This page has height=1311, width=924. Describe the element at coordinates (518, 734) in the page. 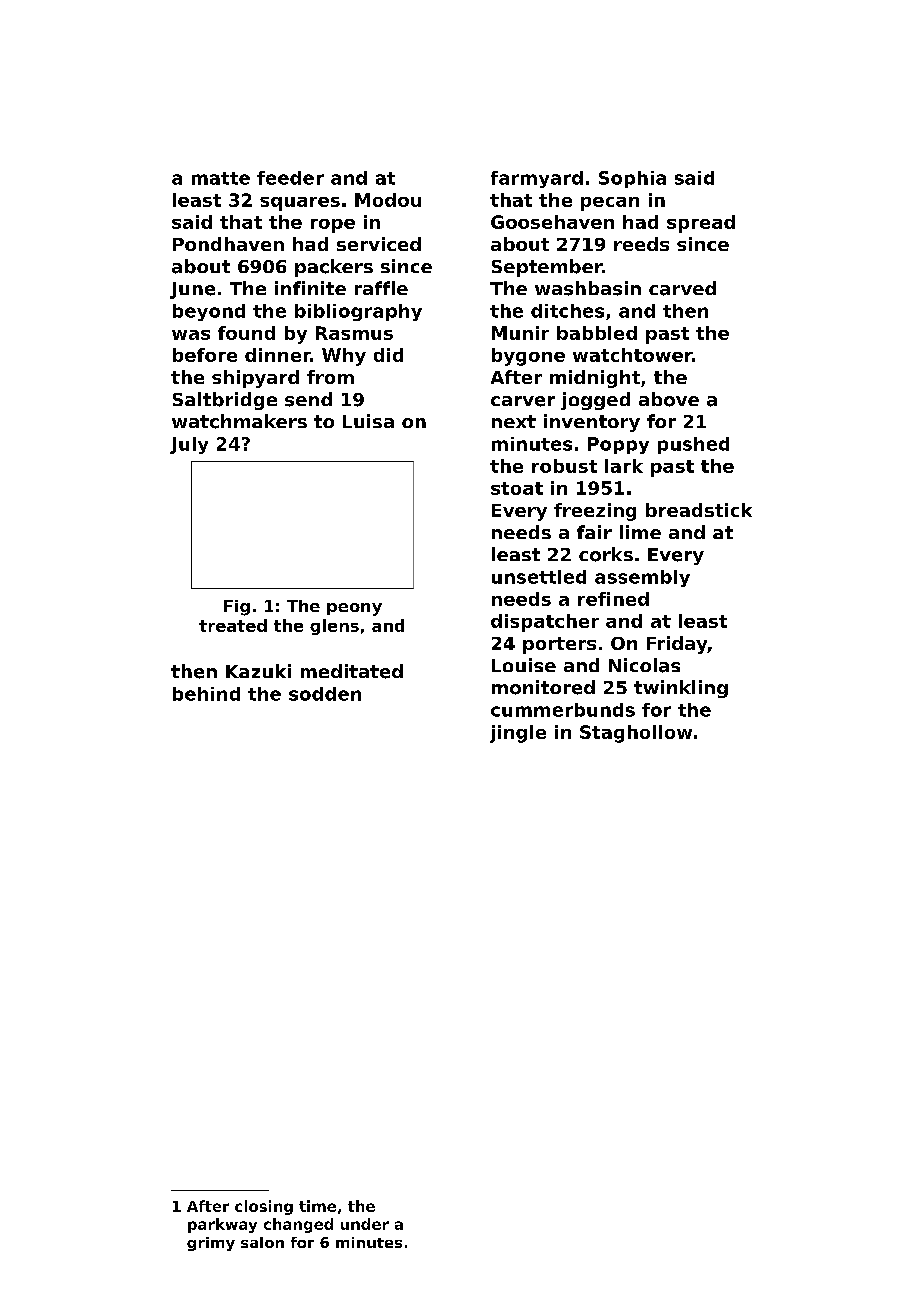

I see `jingle` at that location.
